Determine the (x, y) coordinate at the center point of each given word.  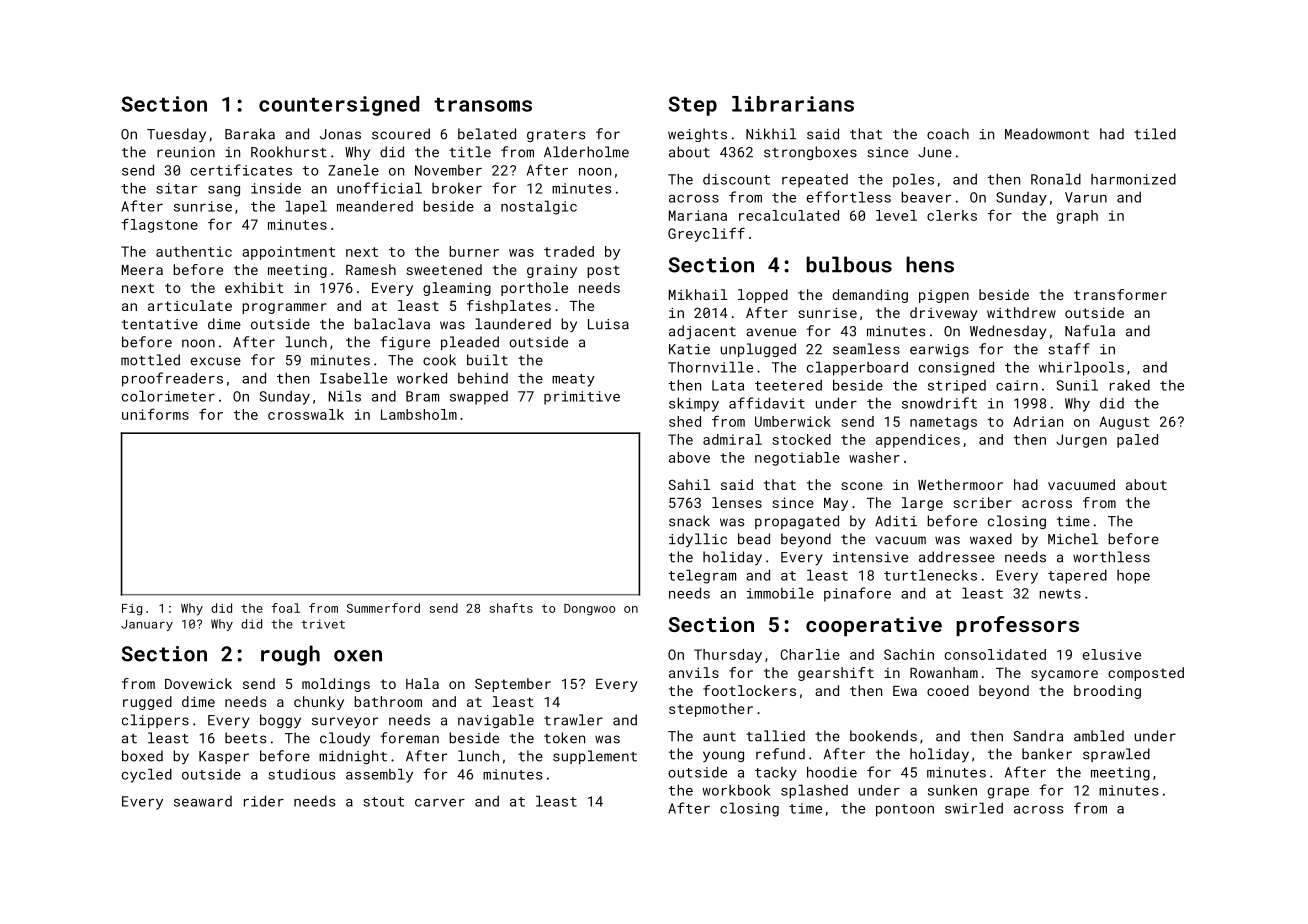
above (689, 457)
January (147, 625)
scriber (982, 502)
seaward (203, 801)
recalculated (789, 215)
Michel (1073, 539)
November (448, 170)
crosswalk (306, 414)
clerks (952, 215)
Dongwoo (589, 610)
